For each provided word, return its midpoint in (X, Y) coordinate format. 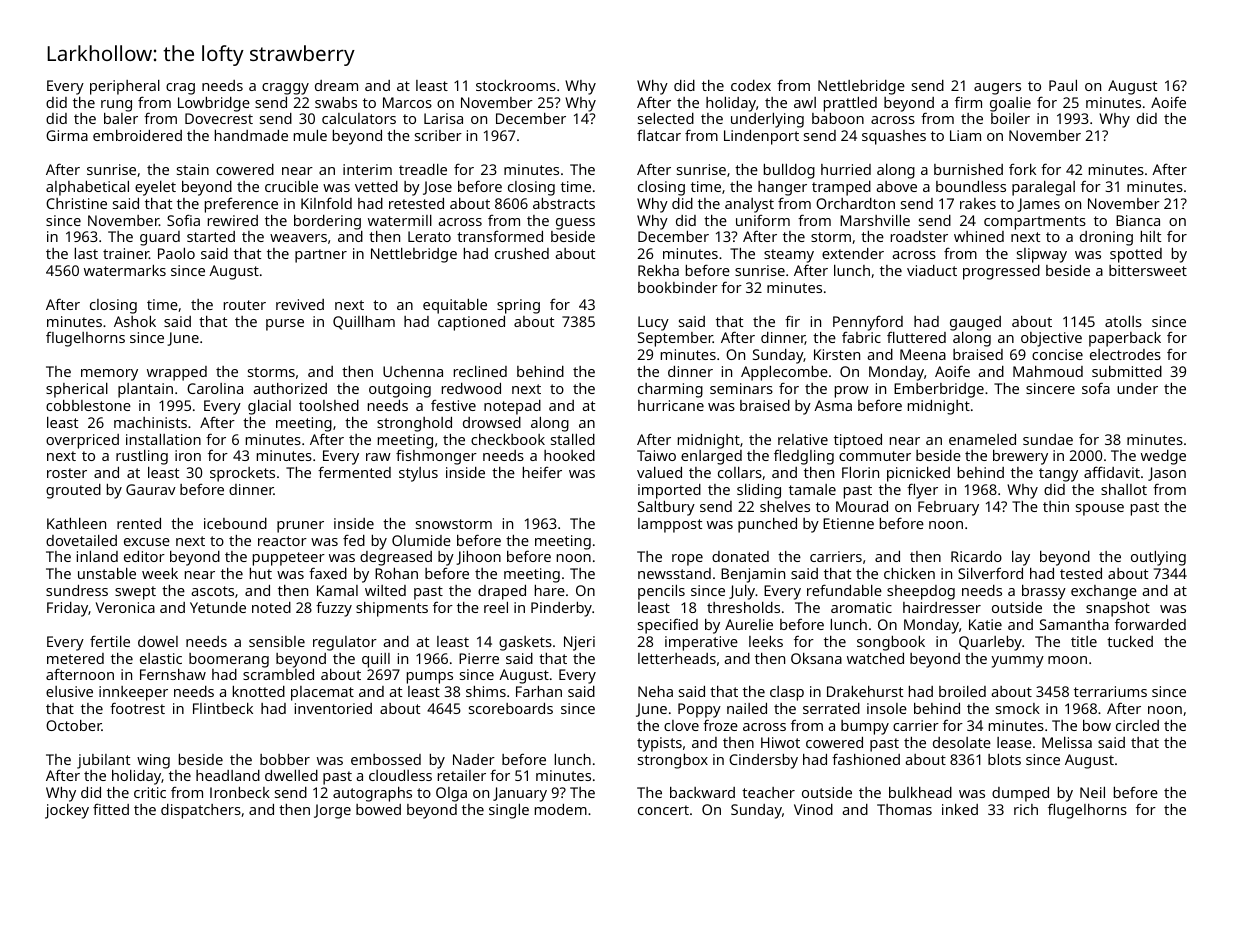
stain (193, 169)
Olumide (421, 540)
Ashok (135, 321)
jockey (67, 811)
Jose (437, 188)
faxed (328, 573)
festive (453, 405)
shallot (1124, 489)
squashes (894, 137)
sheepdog (921, 592)
